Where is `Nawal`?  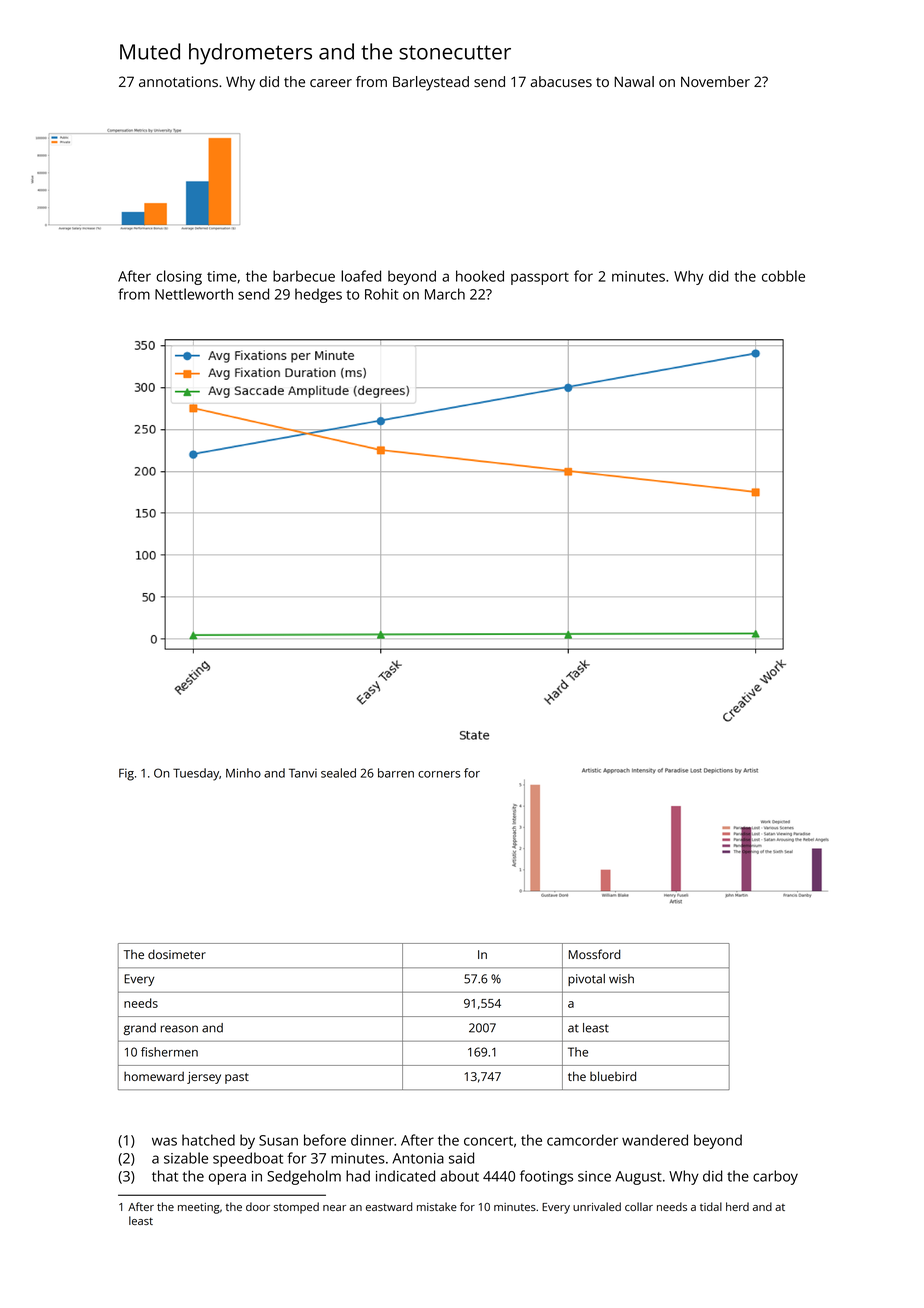
Nawal is located at coordinates (634, 81).
